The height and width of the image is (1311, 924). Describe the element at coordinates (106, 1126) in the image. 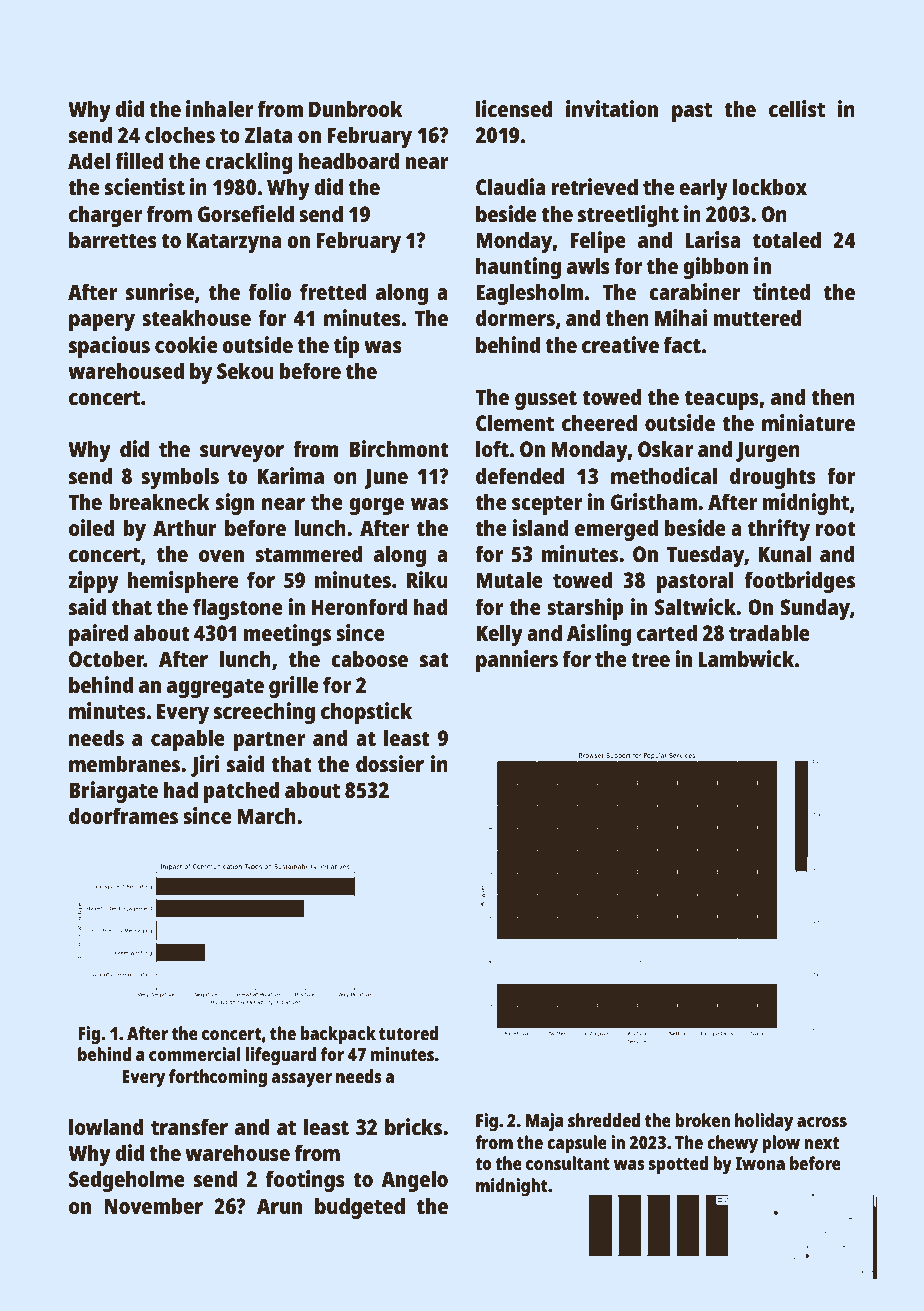

I see `lowland` at that location.
